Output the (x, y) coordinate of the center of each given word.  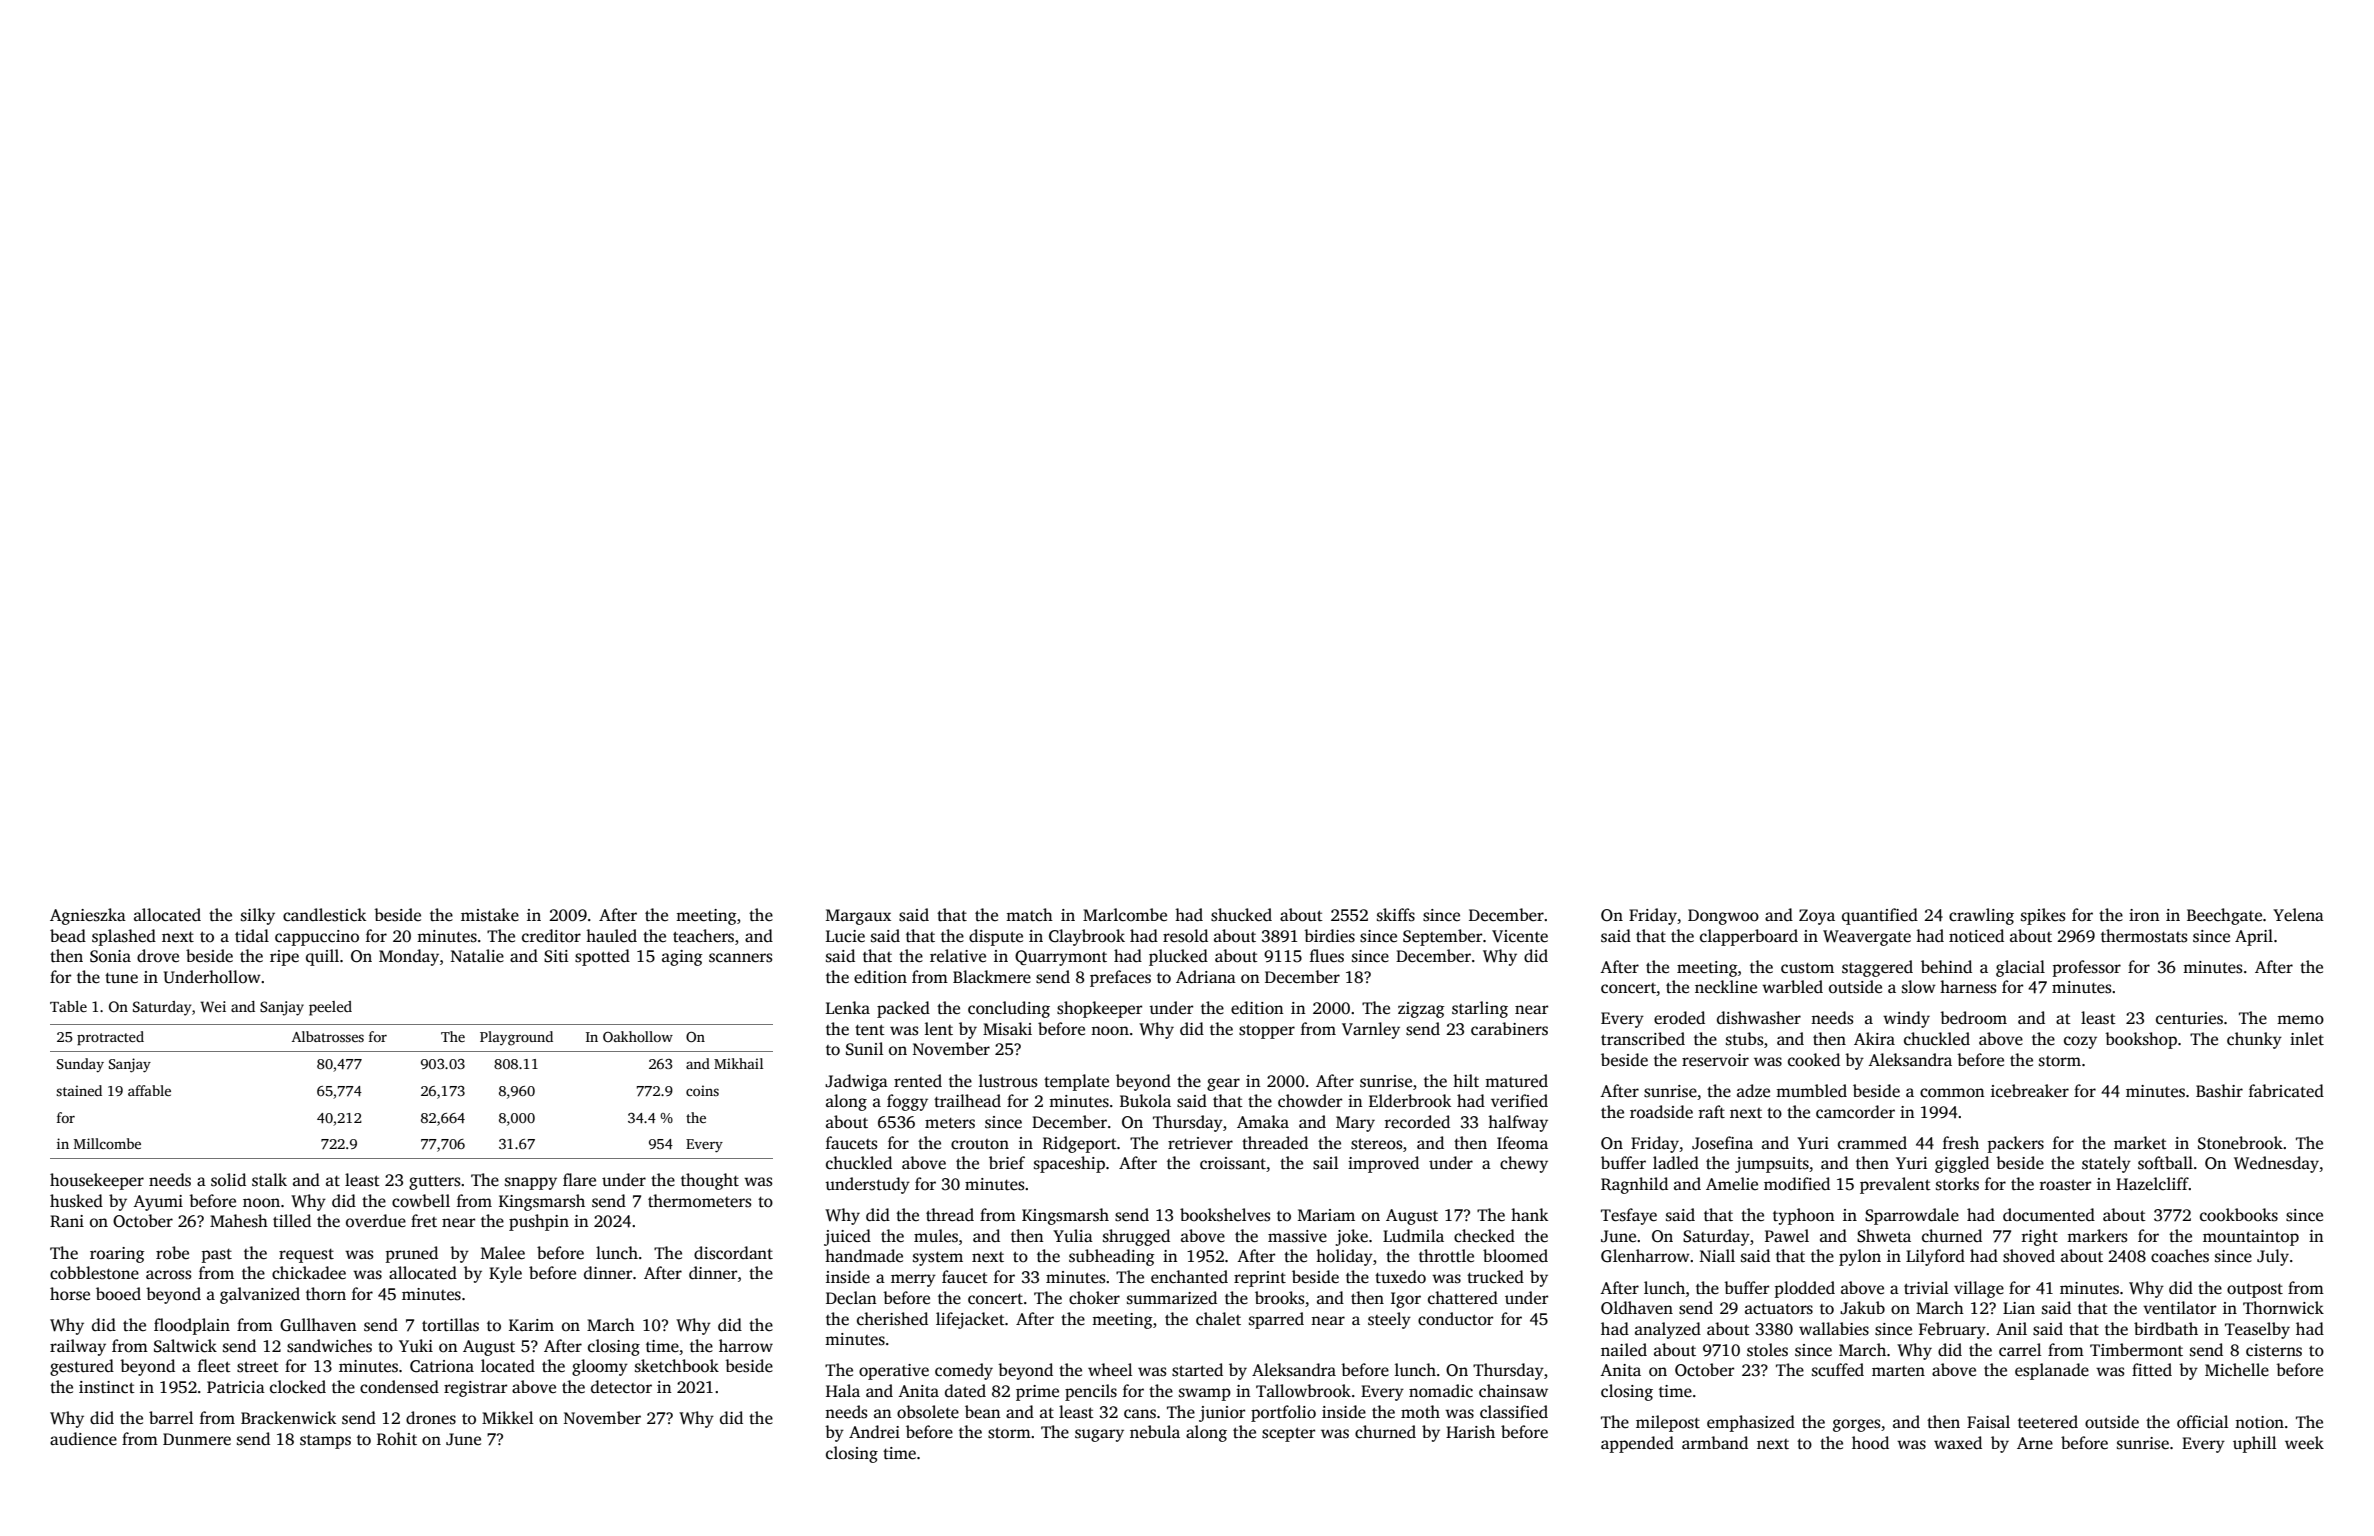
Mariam (1326, 1215)
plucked (1178, 957)
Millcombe (107, 1143)
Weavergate (1867, 938)
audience (83, 1439)
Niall (1717, 1255)
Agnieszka (88, 916)
